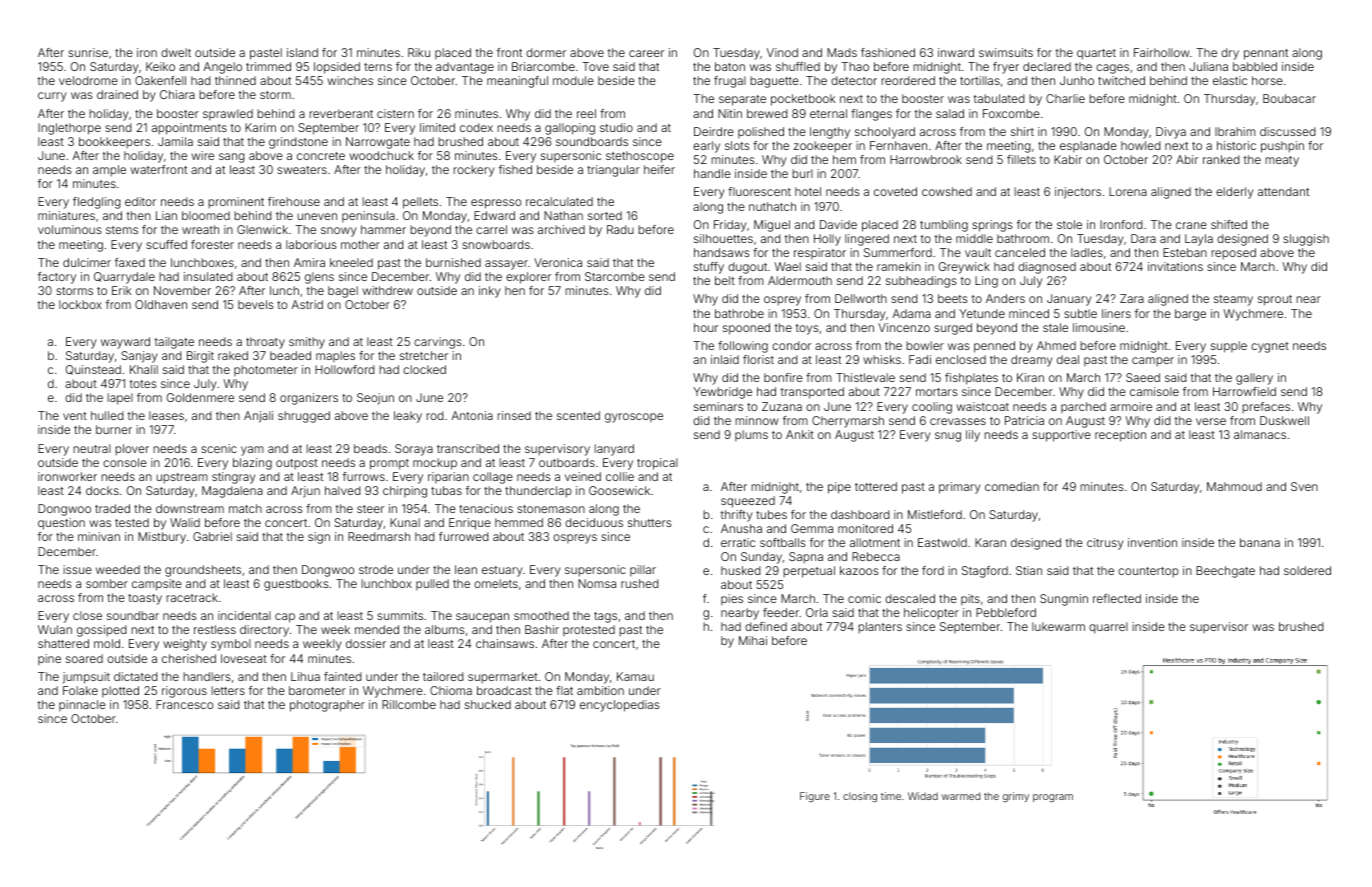 The width and height of the document is (1372, 887). Describe the element at coordinates (741, 570) in the document. I see `husked` at that location.
